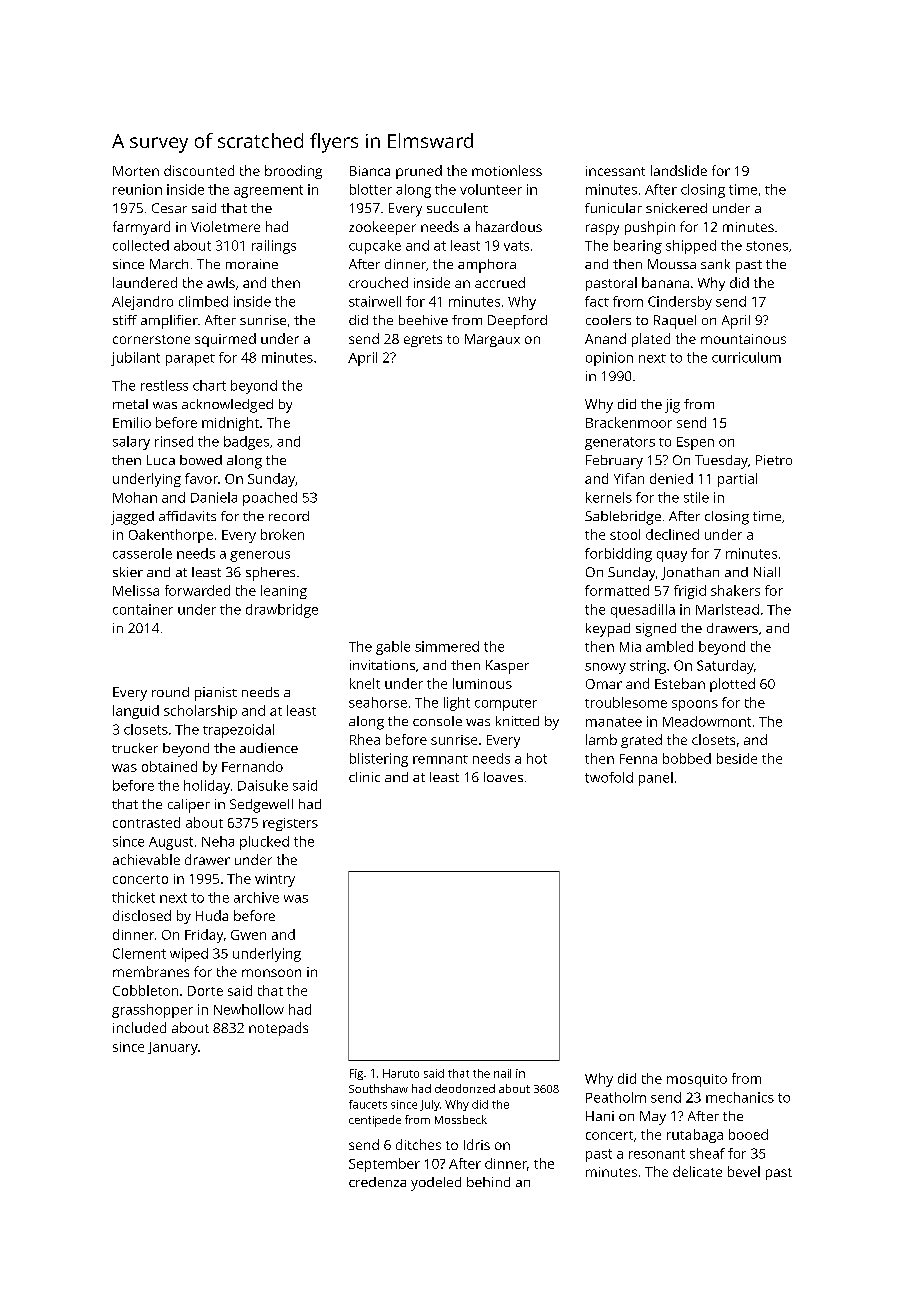  What do you see at coordinates (401, 1073) in the screenshot?
I see `Haruto` at bounding box center [401, 1073].
